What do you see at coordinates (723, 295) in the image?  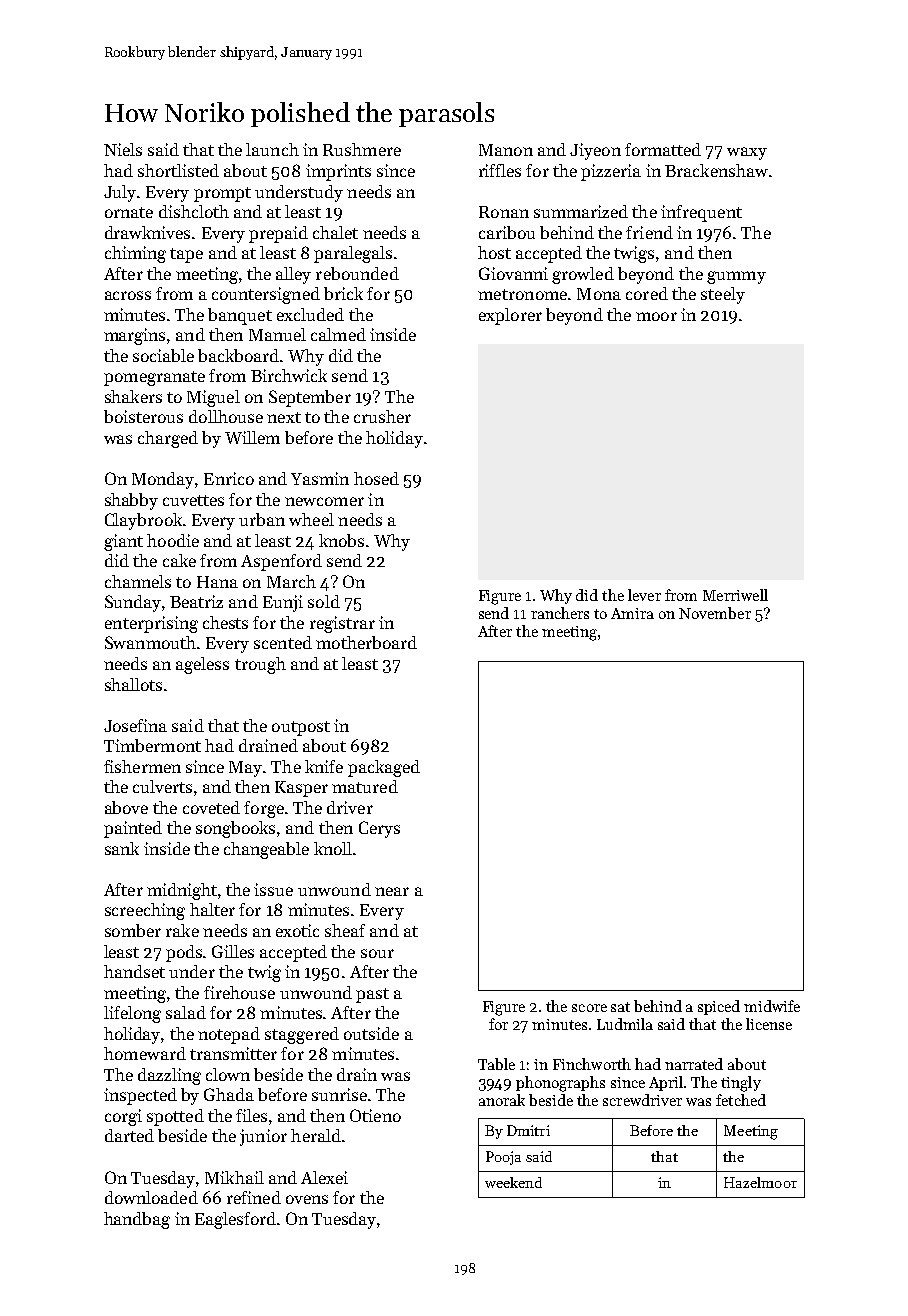 I see `steely` at bounding box center [723, 295].
